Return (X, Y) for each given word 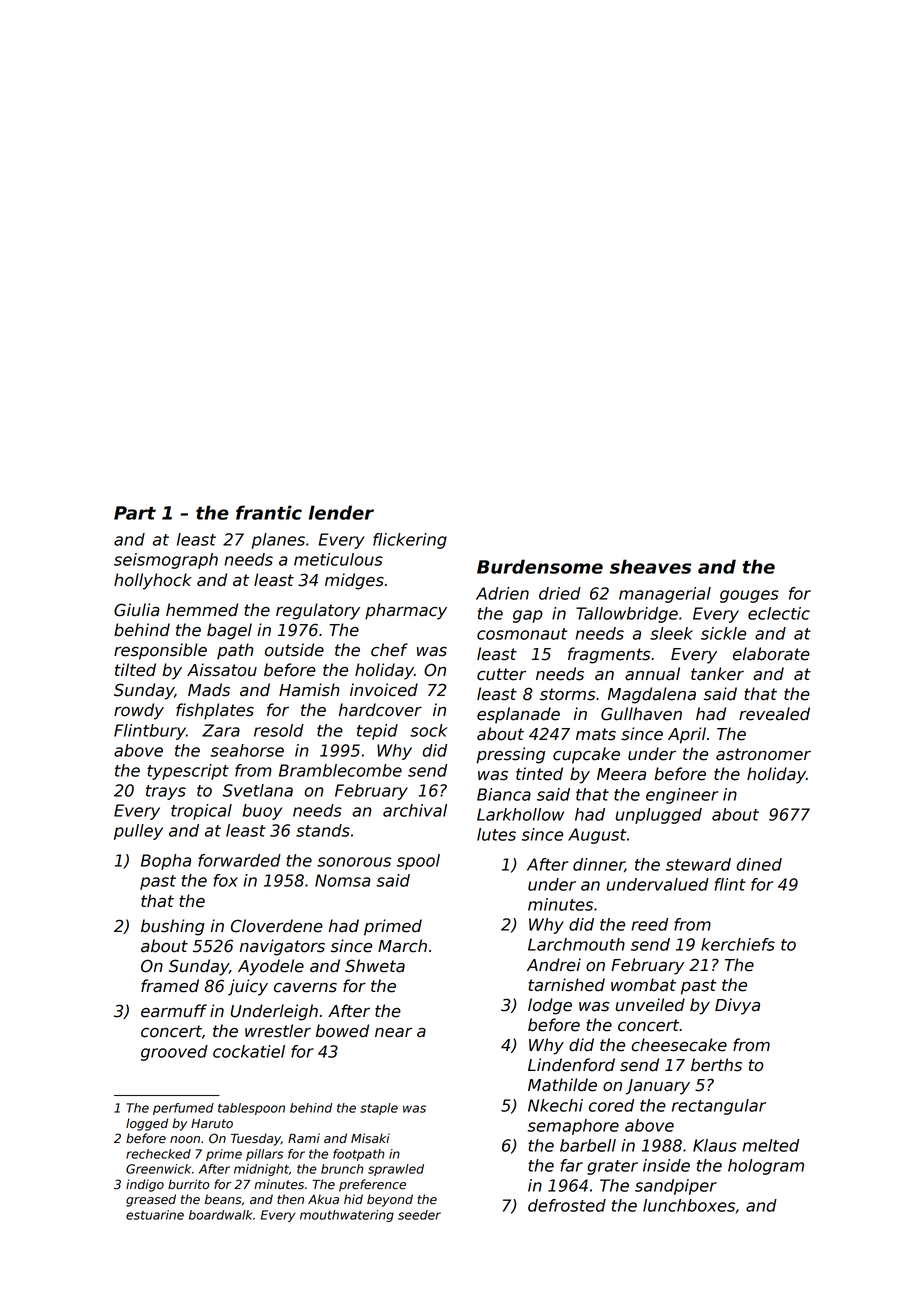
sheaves (650, 566)
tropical (201, 812)
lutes (496, 834)
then (290, 1199)
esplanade (518, 715)
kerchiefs (738, 944)
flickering (410, 541)
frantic (269, 512)
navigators (282, 947)
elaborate (771, 654)
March (402, 946)
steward (698, 864)
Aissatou (222, 670)
